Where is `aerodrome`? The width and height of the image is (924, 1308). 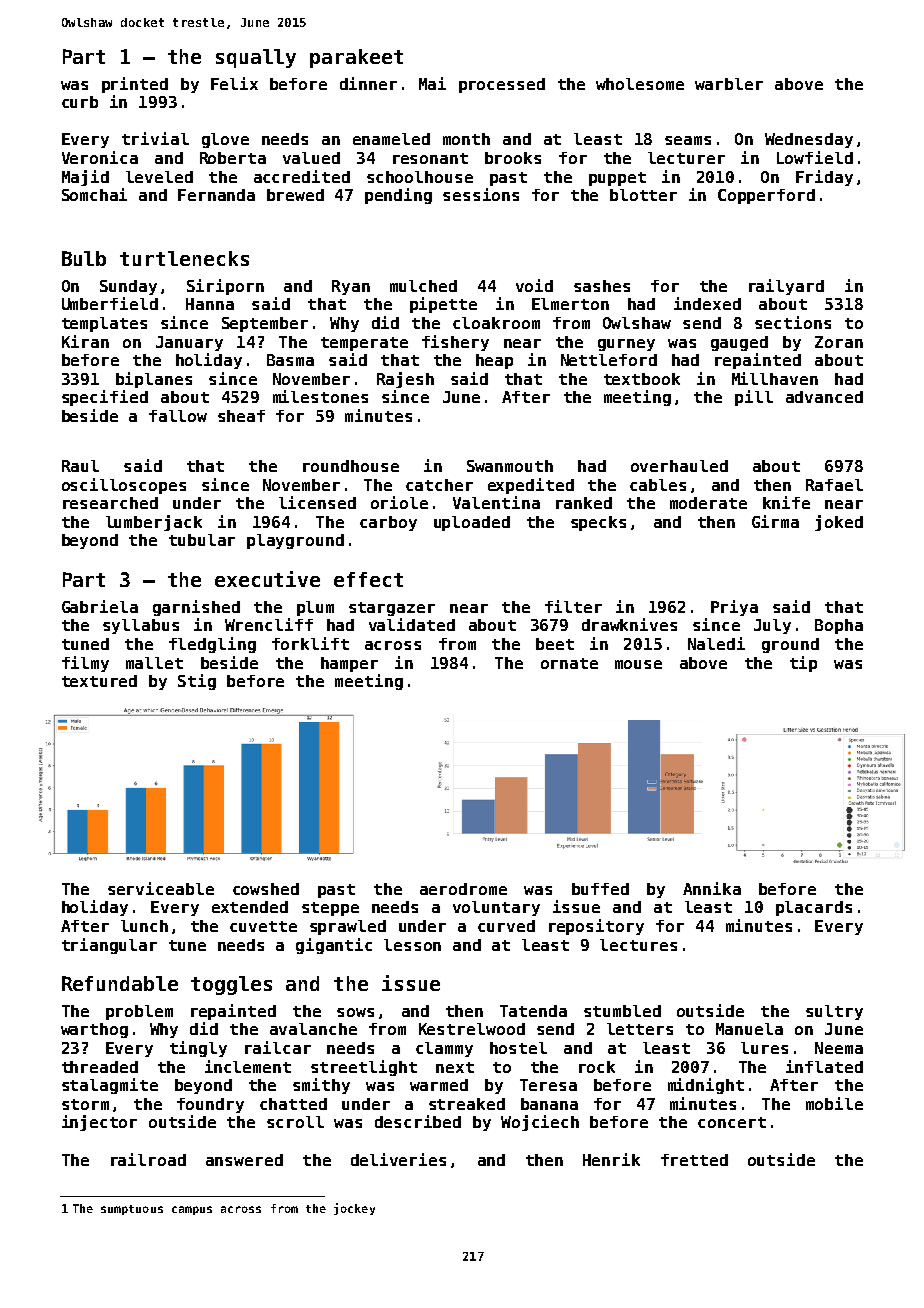 aerodrome is located at coordinates (463, 889).
